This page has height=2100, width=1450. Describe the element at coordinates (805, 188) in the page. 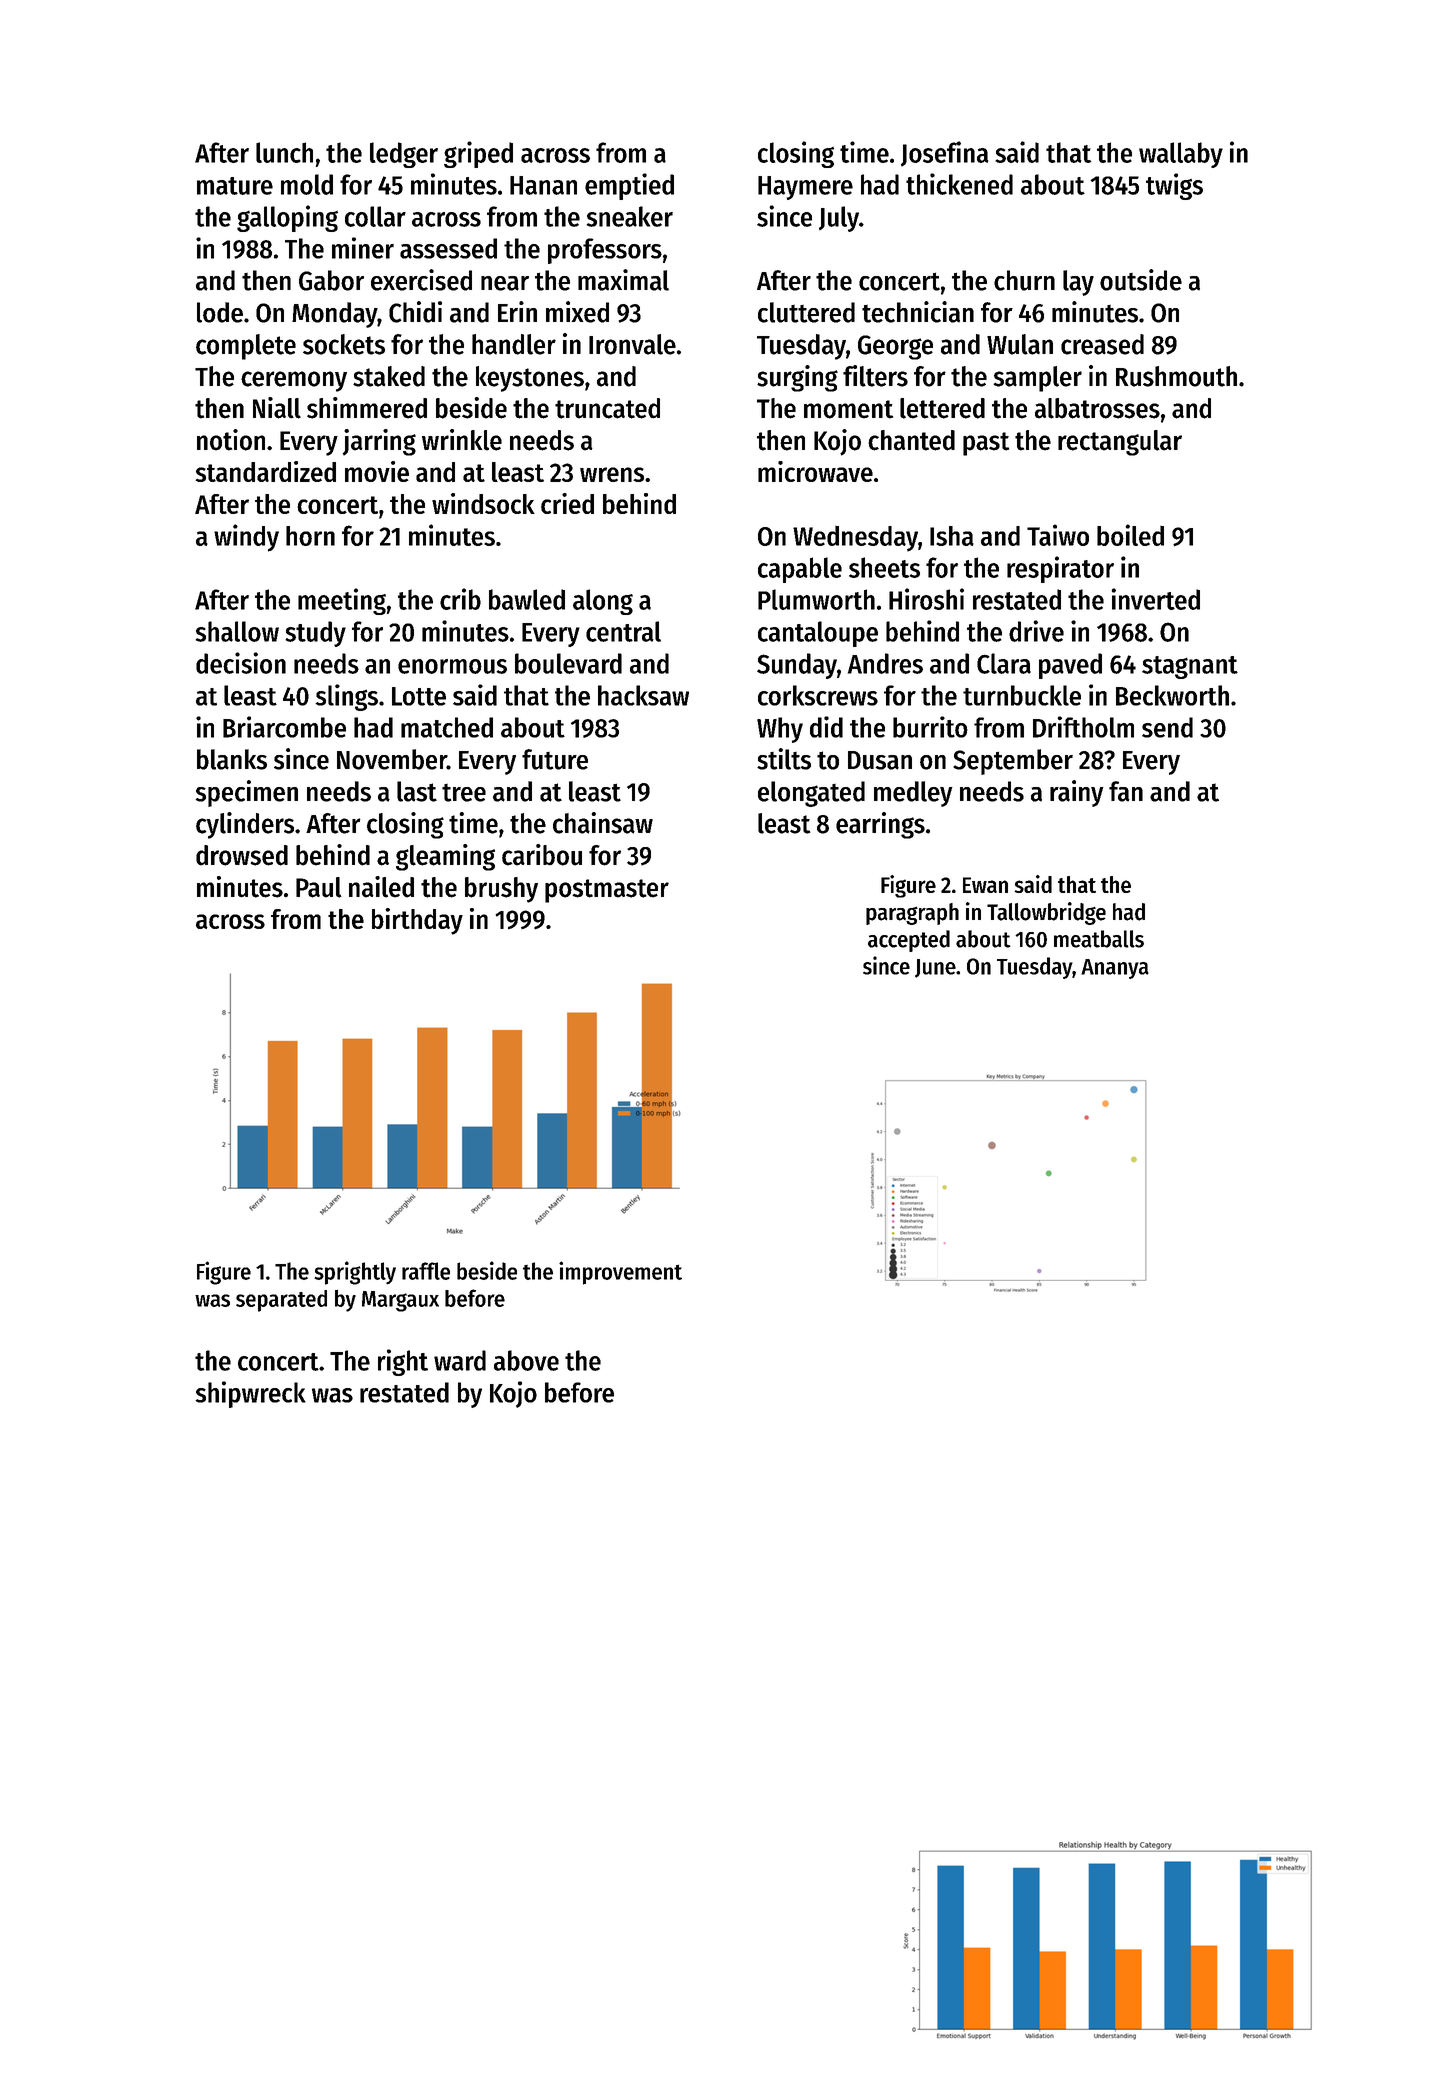

I see `Haymere` at that location.
